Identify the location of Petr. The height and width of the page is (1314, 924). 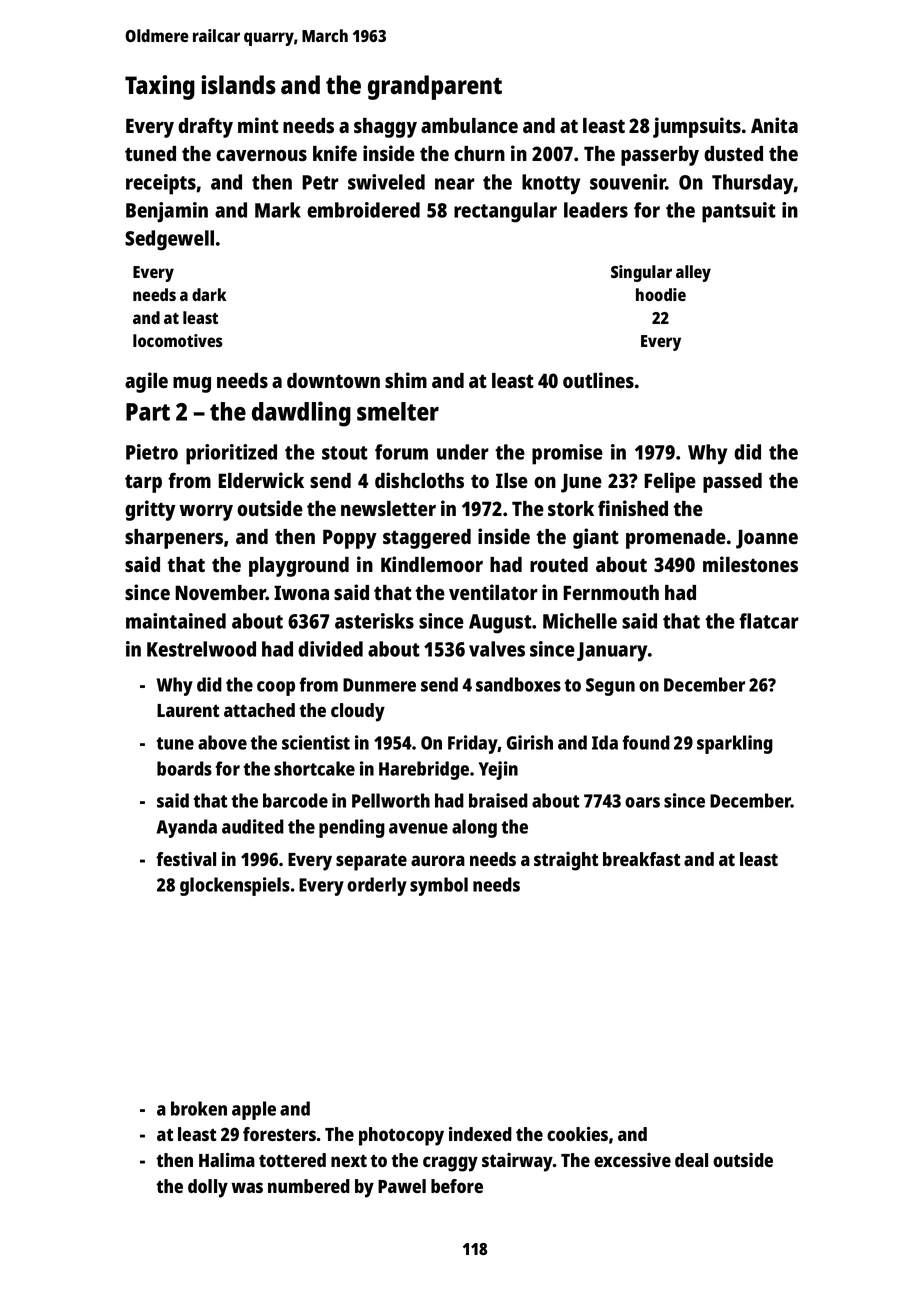
(320, 182).
